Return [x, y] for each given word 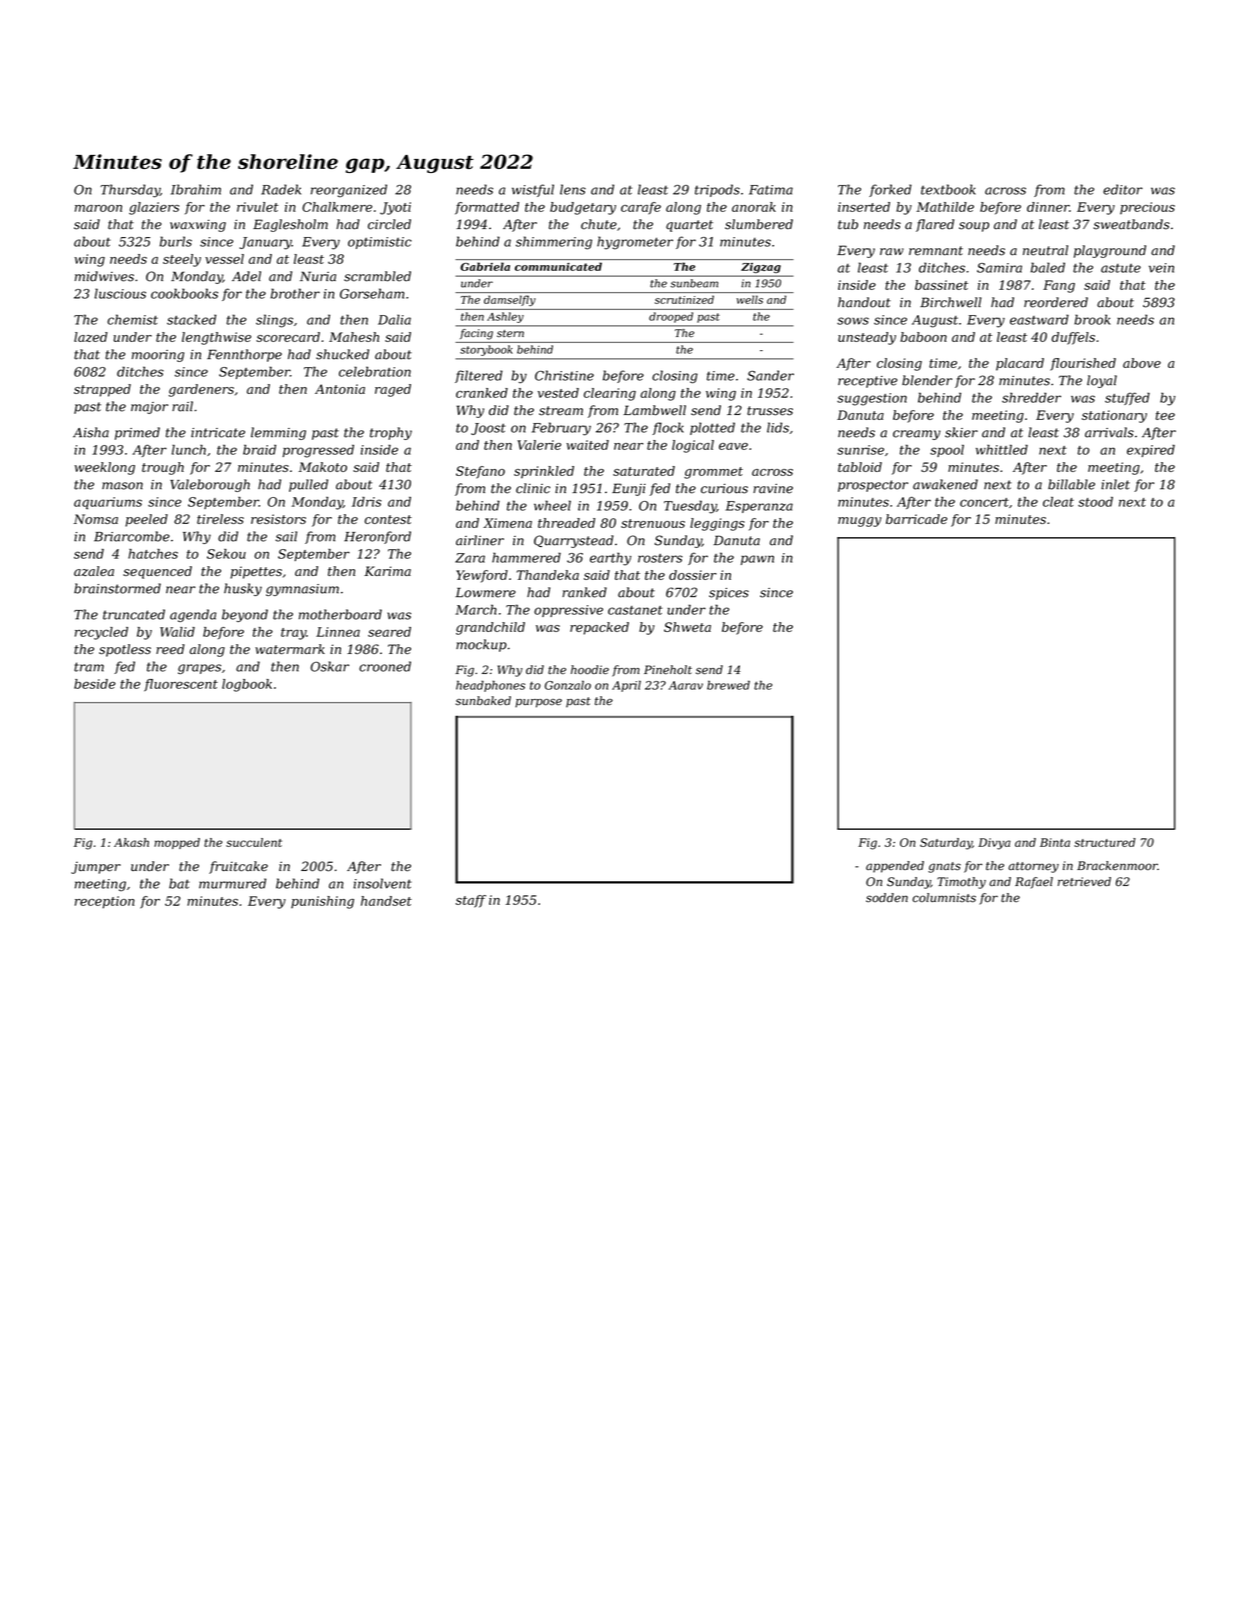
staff [471, 901]
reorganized [349, 191]
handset [386, 901]
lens [573, 189]
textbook [948, 189]
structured [1105, 842]
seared [389, 632]
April [626, 686]
